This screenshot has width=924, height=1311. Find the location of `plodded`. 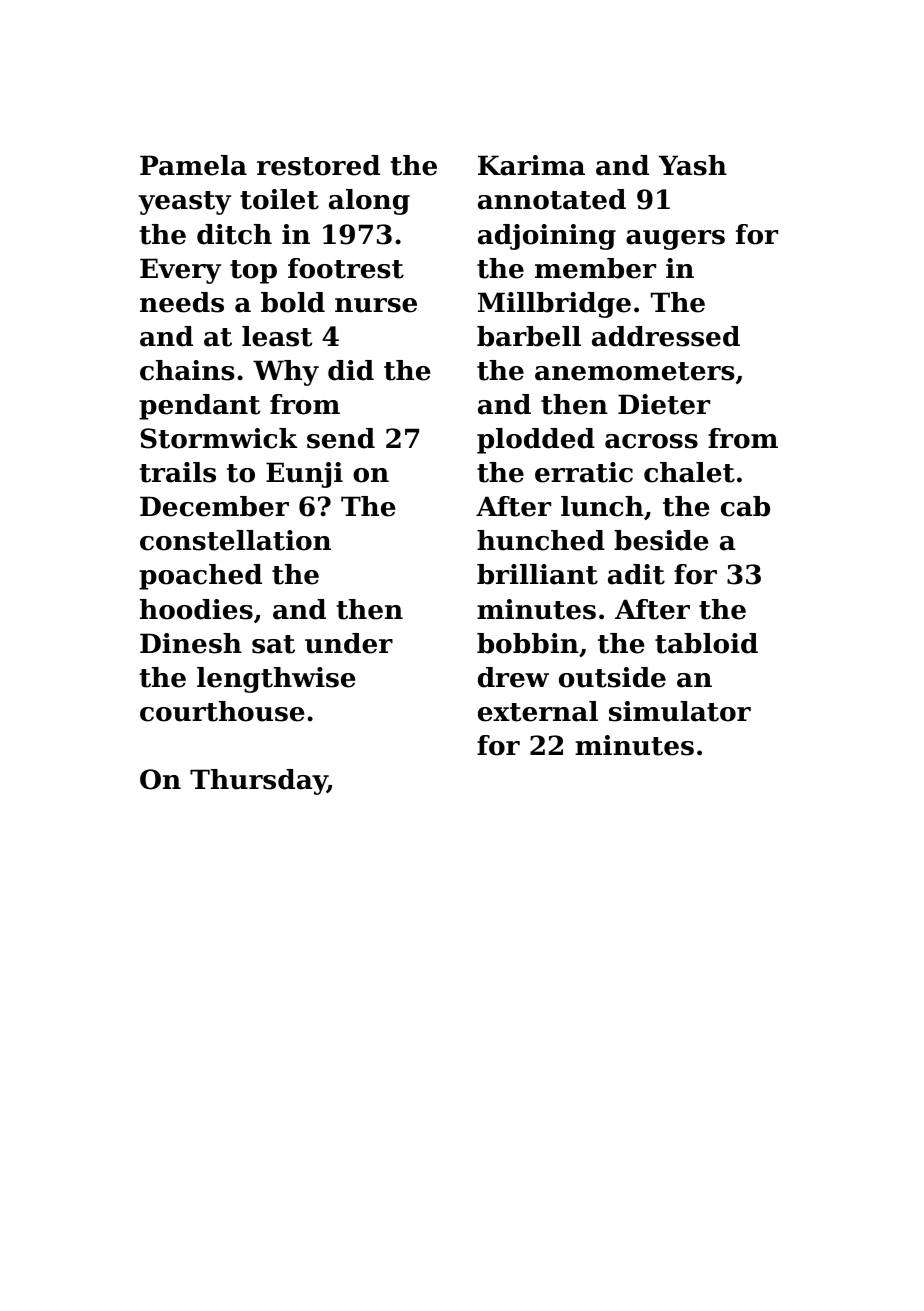

plodded is located at coordinates (536, 441).
